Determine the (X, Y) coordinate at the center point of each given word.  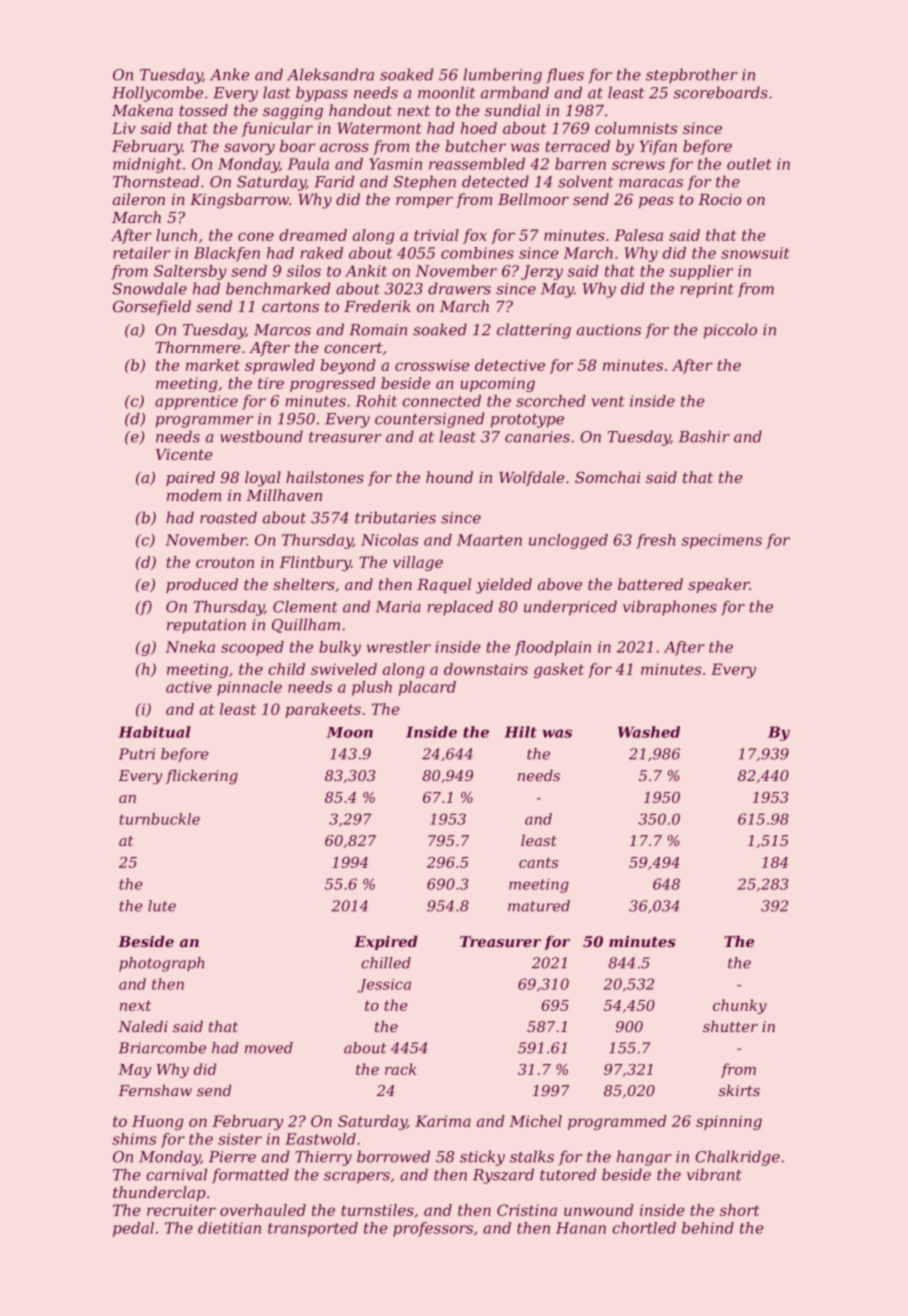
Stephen (425, 183)
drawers (459, 288)
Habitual (154, 732)
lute (162, 906)
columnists (636, 128)
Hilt (520, 732)
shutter (730, 1026)
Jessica (384, 986)
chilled (386, 963)
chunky (740, 1006)
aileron (139, 199)
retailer (141, 253)
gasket (559, 670)
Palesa (638, 235)
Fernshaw (155, 1090)
